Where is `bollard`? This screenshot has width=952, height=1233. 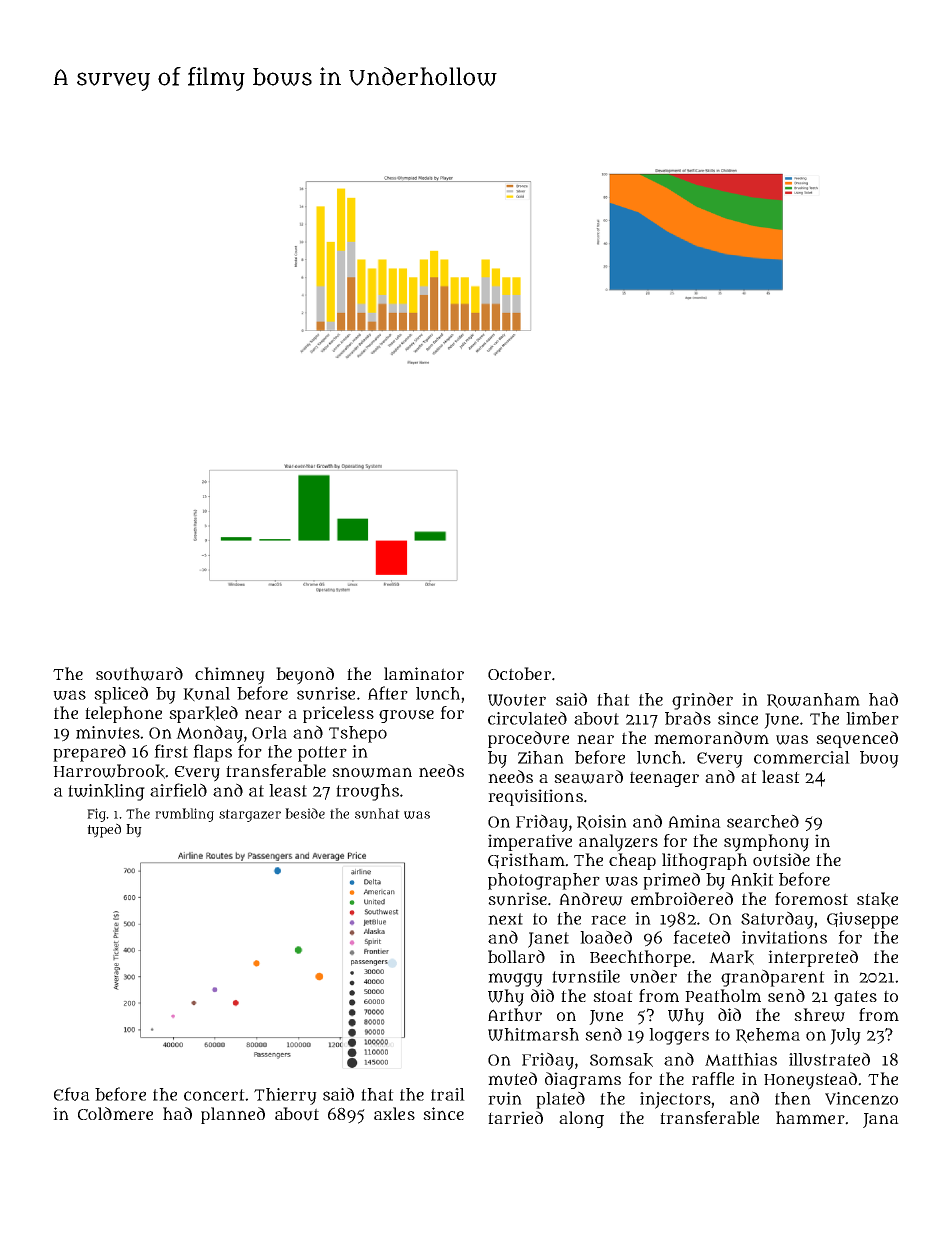
bollard is located at coordinates (516, 956).
